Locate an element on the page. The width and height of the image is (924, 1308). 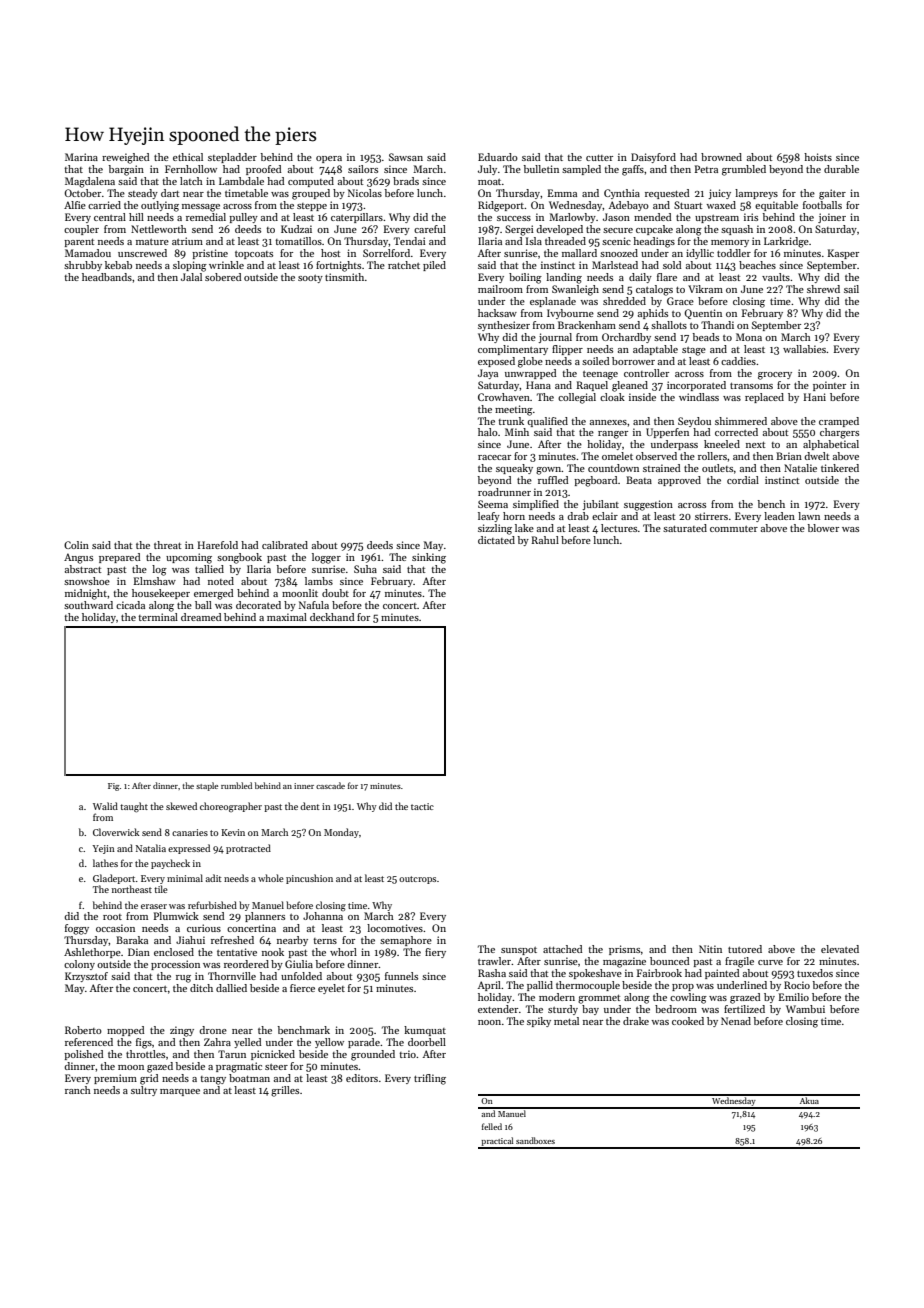
Sawsan is located at coordinates (406, 157).
